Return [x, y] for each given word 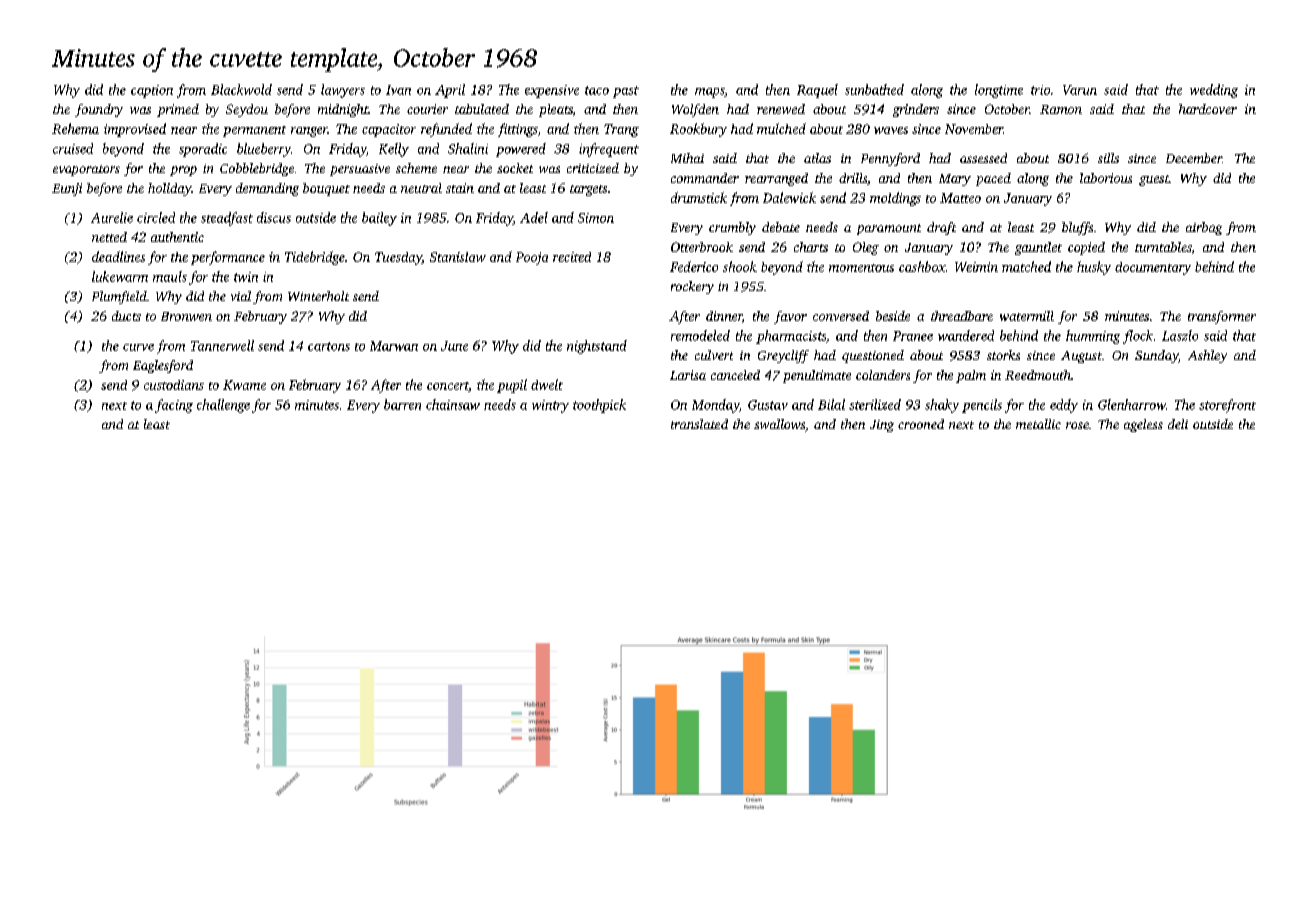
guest [1154, 180]
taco [597, 90]
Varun [1080, 90]
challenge [223, 406]
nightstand [597, 347]
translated [699, 424]
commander [705, 178]
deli [1178, 424]
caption [152, 91]
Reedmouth [1038, 375]
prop [183, 171]
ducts [126, 316]
